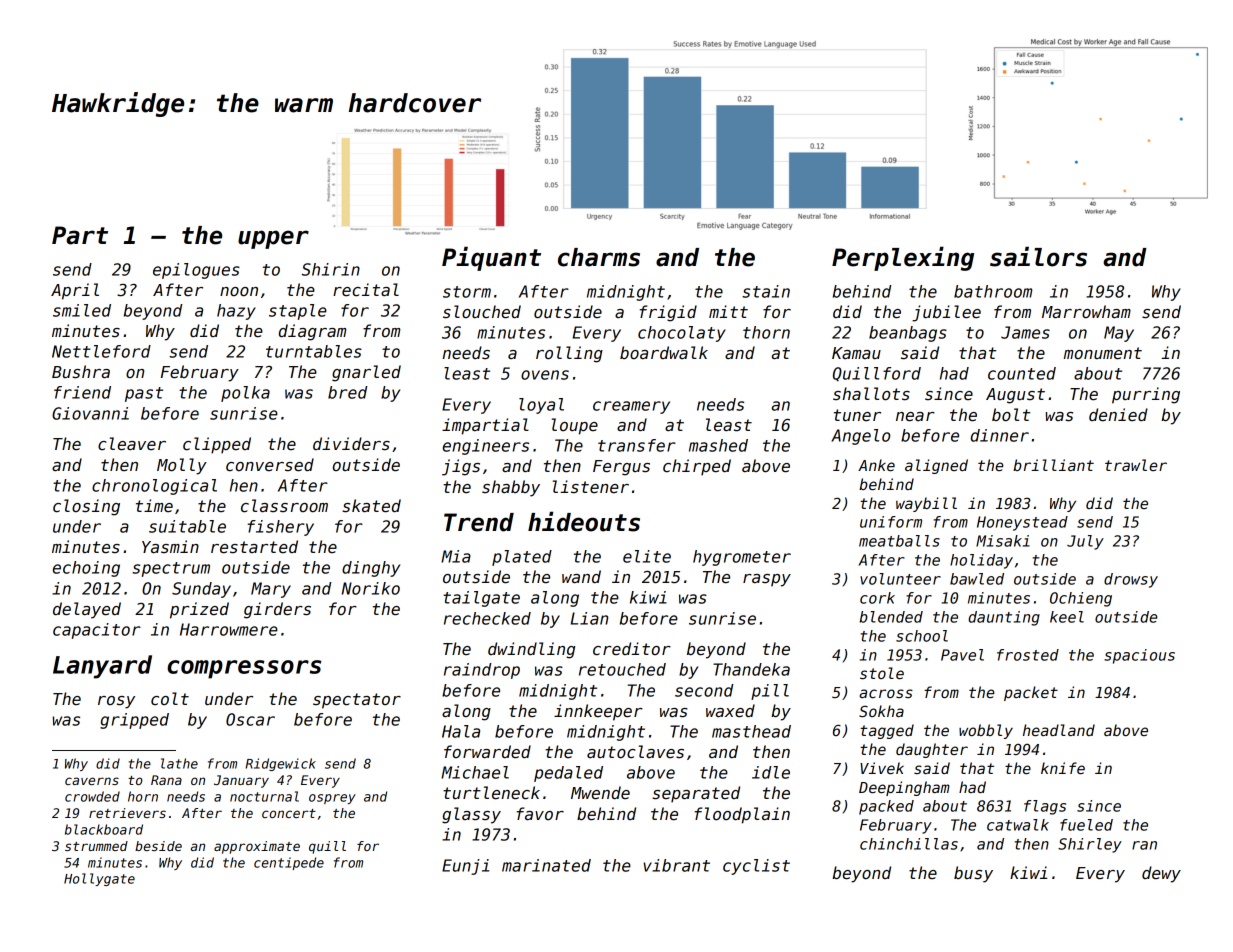 The width and height of the screenshot is (1233, 952). I want to click on Piquant, so click(491, 258).
